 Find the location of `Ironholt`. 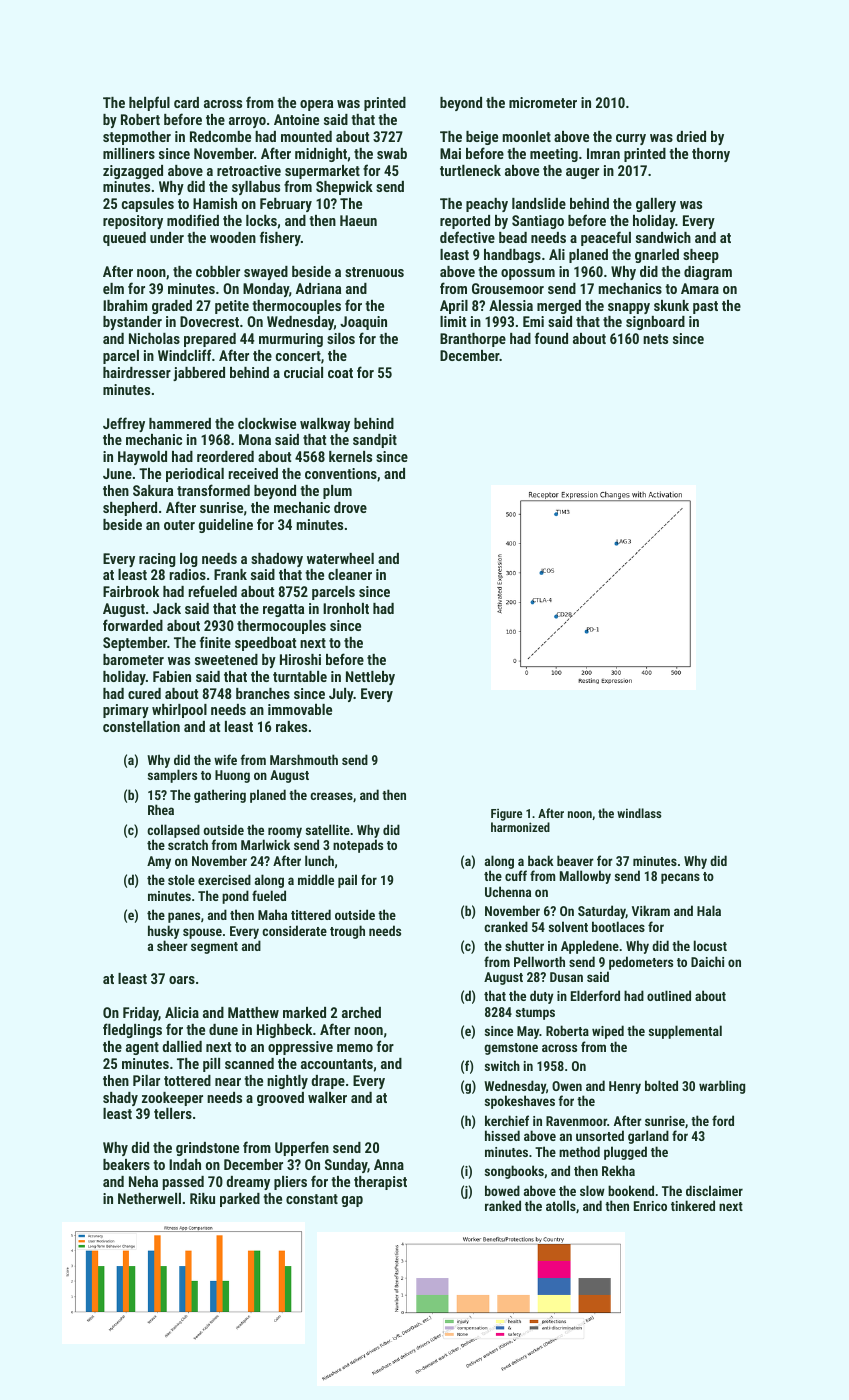

Ironholt is located at coordinates (346, 608).
